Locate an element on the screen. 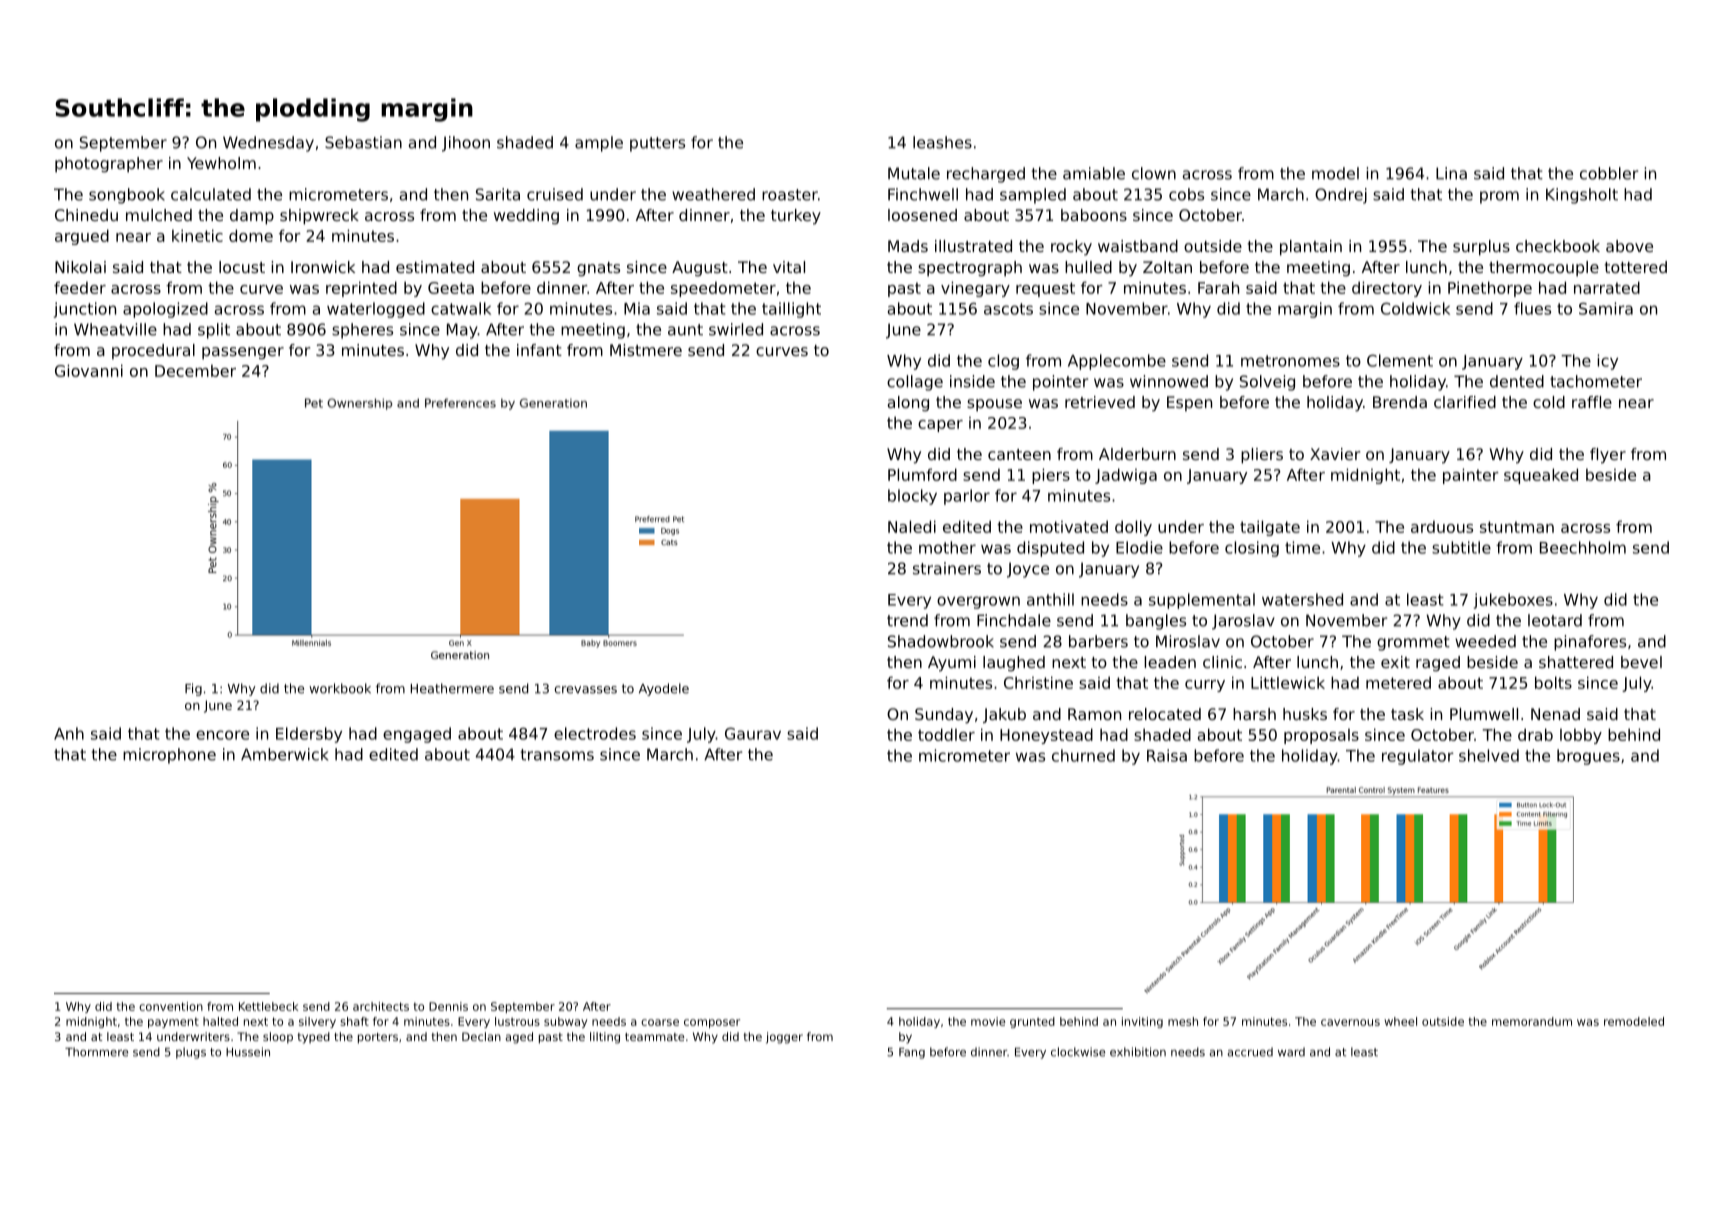 The width and height of the screenshot is (1725, 1219). inviting is located at coordinates (1142, 1022).
